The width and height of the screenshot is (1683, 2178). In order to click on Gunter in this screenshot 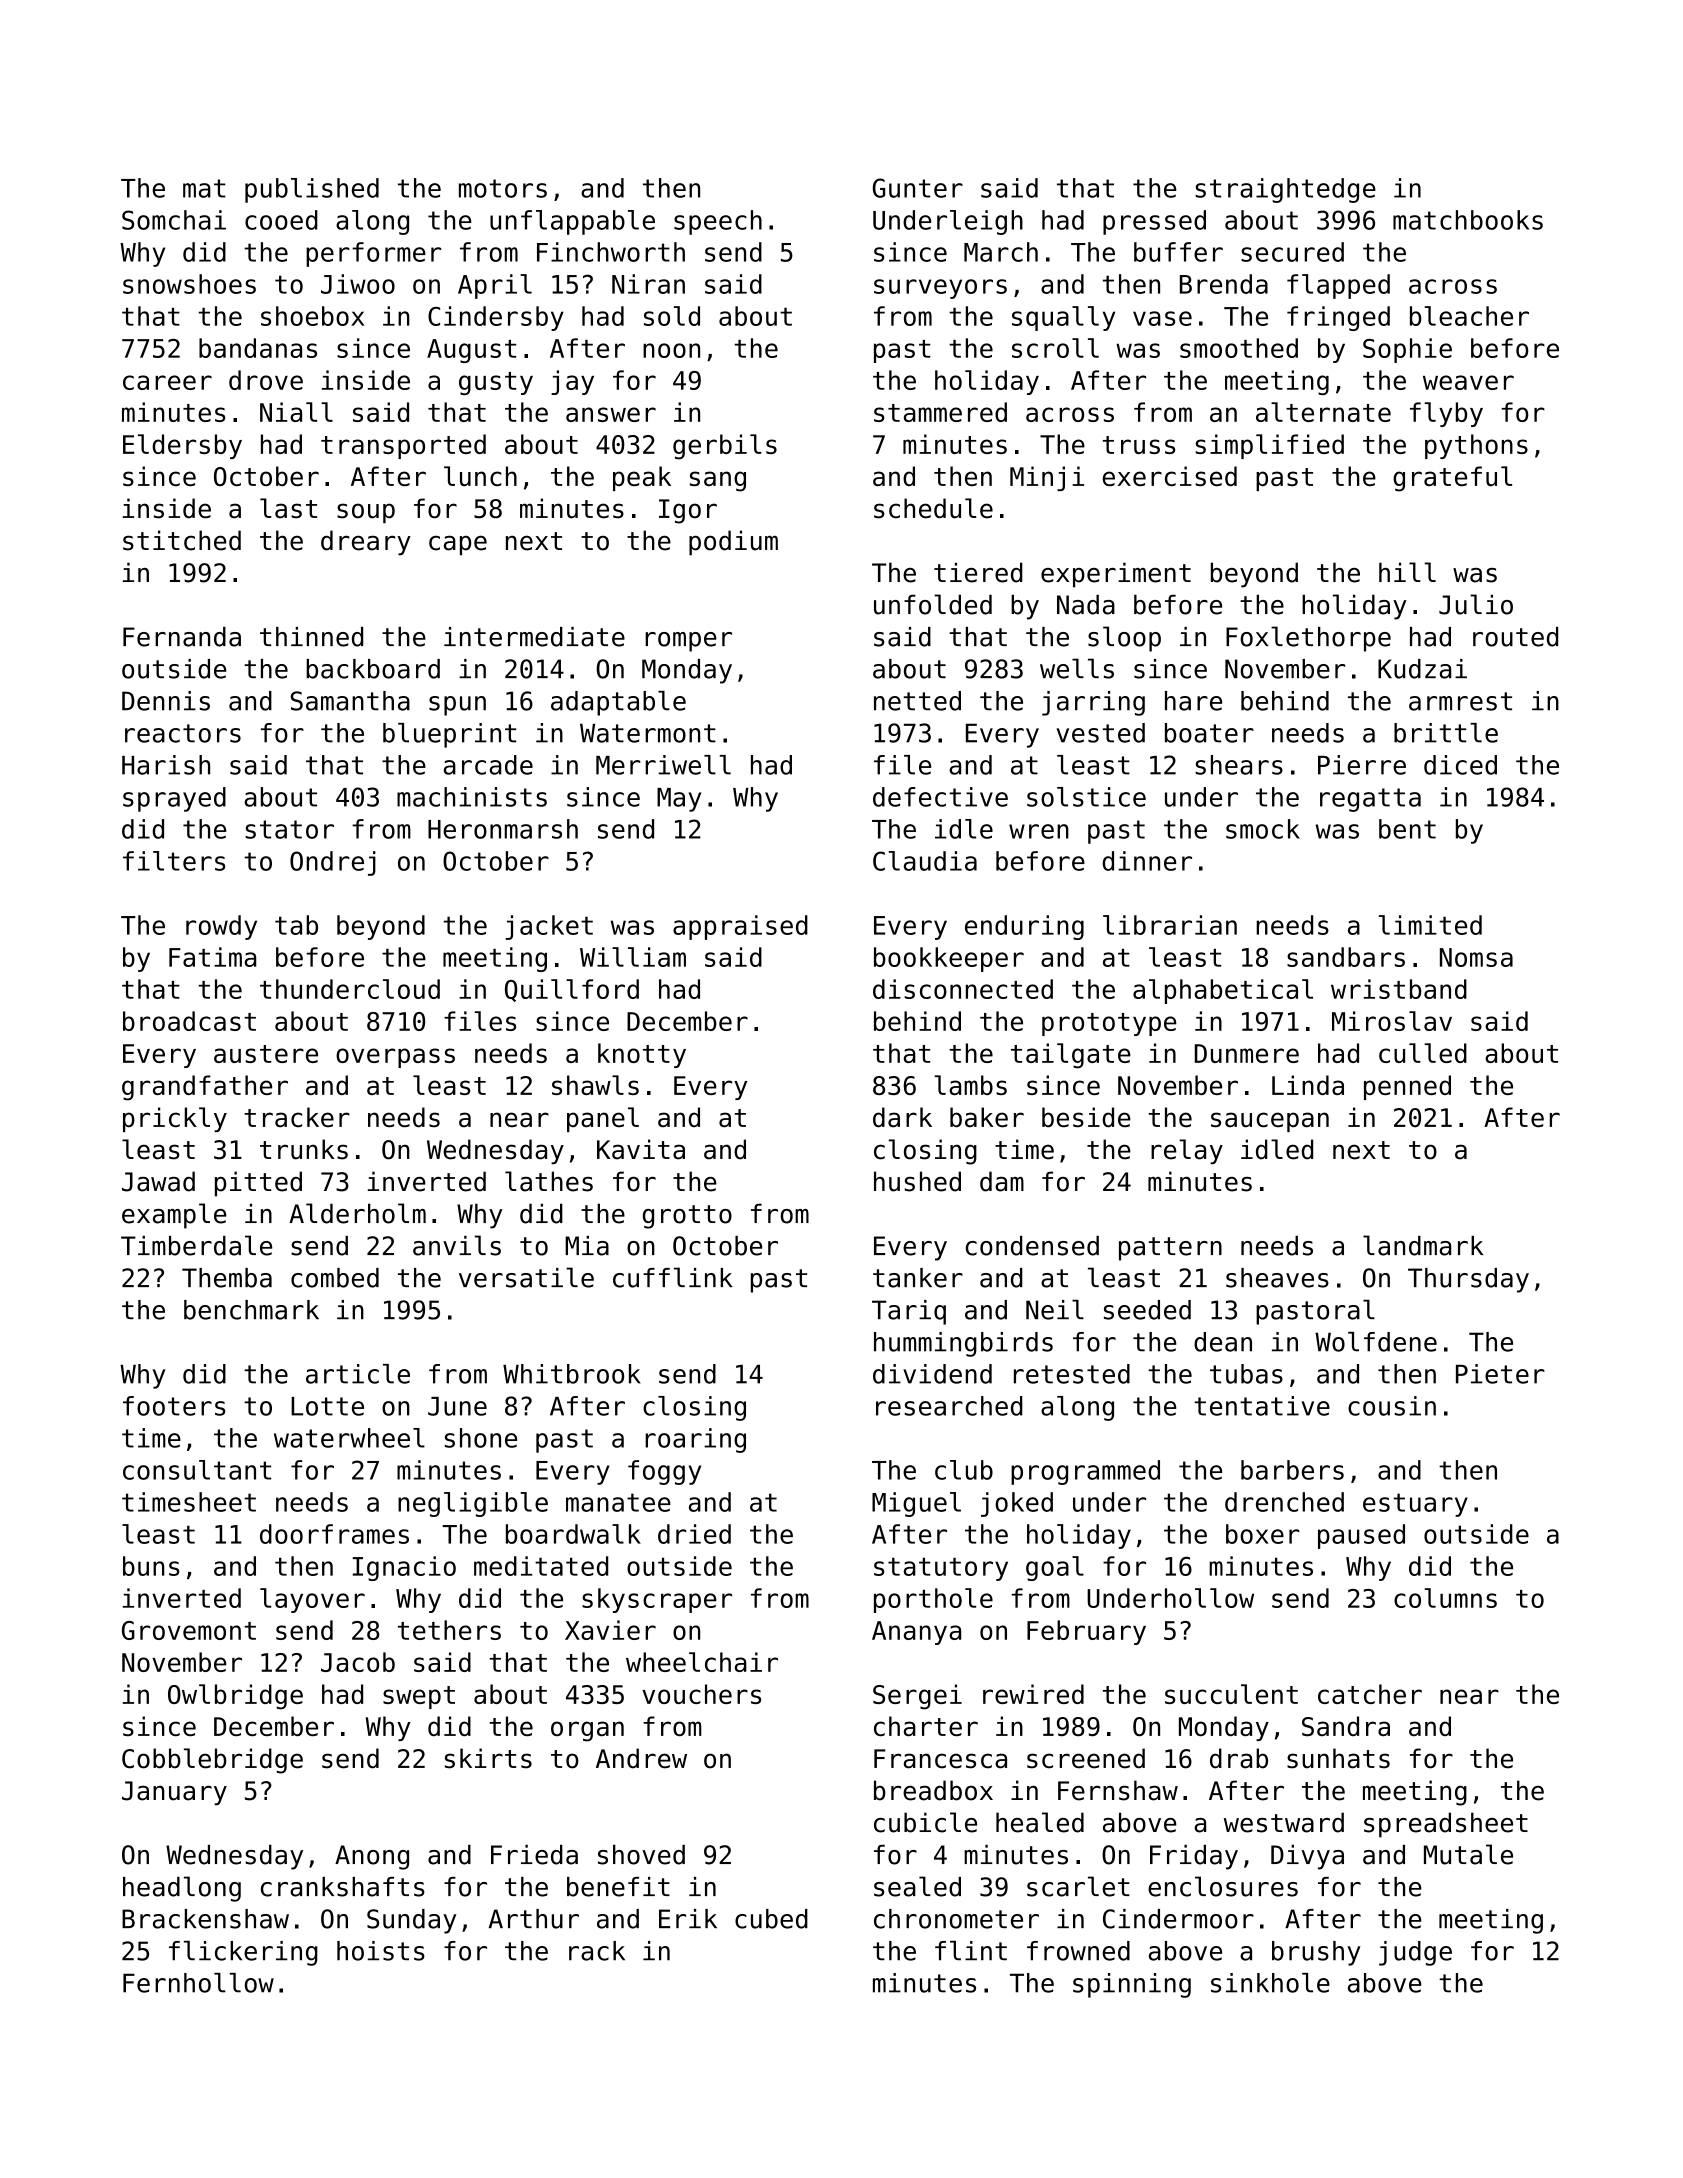, I will do `click(918, 188)`.
